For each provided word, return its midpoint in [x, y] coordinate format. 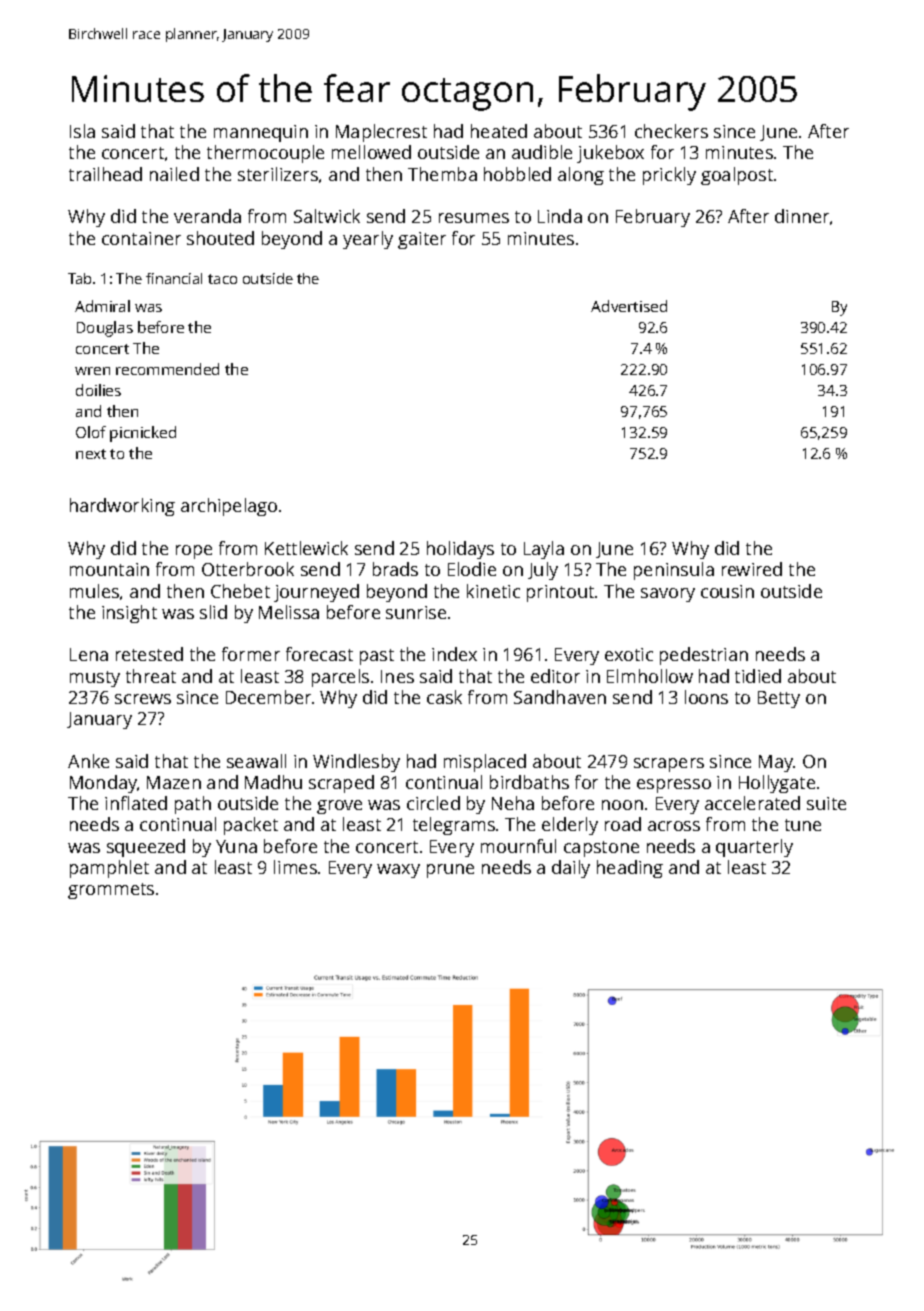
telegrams [454, 826]
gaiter [422, 240]
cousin [727, 591]
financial [174, 278]
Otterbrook [248, 569]
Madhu [273, 782]
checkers [671, 131]
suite [826, 803]
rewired [752, 569]
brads [395, 569]
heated [499, 131]
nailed [174, 174]
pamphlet [109, 869]
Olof [91, 432]
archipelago [229, 507]
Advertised [629, 306]
